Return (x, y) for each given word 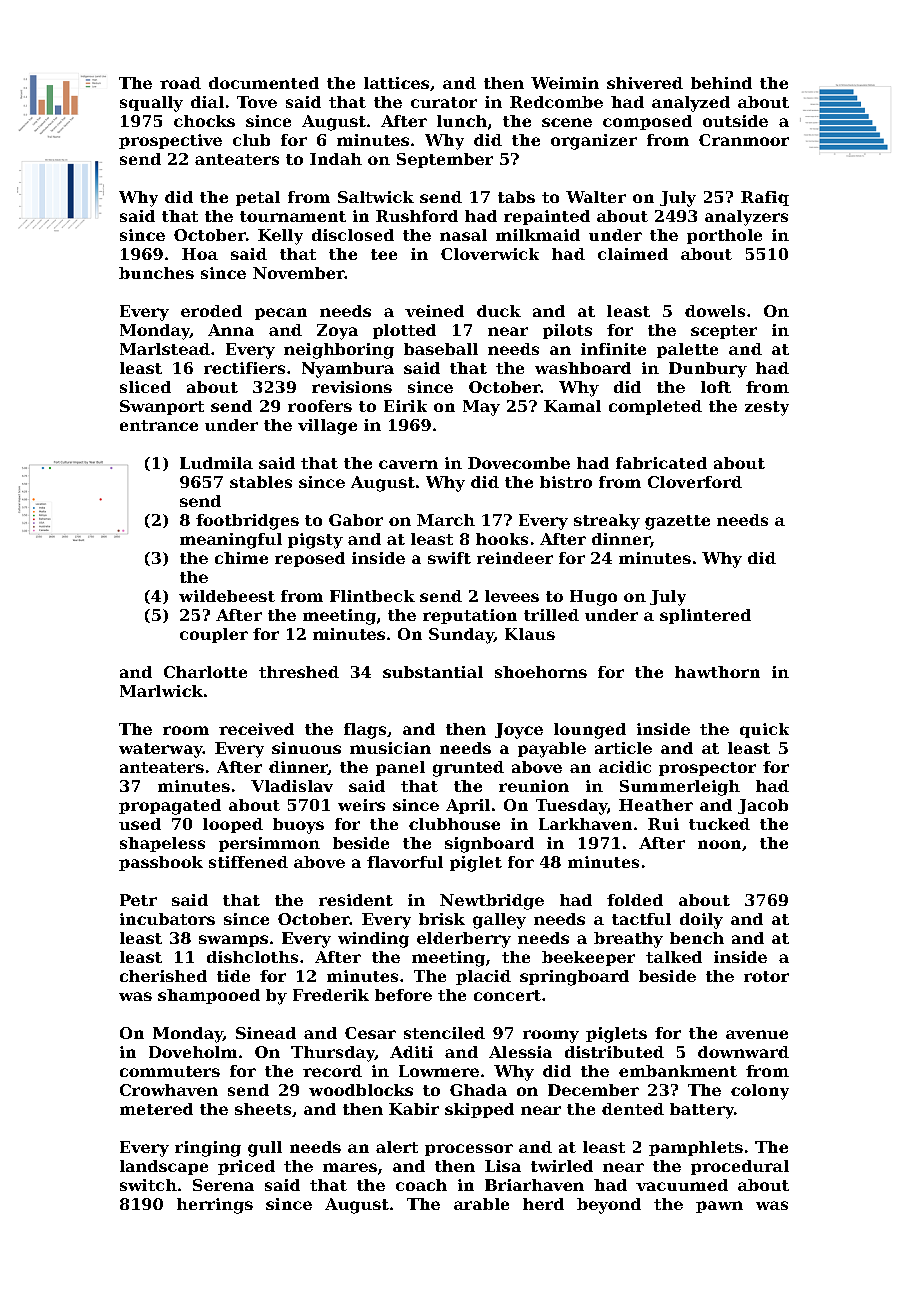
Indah (336, 159)
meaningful (231, 541)
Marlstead (165, 349)
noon (719, 844)
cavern (408, 464)
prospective (170, 141)
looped (233, 825)
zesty (767, 408)
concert (507, 995)
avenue (757, 1034)
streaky (607, 522)
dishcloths (252, 957)
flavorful (405, 862)
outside (735, 121)
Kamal (572, 406)
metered (156, 1109)
